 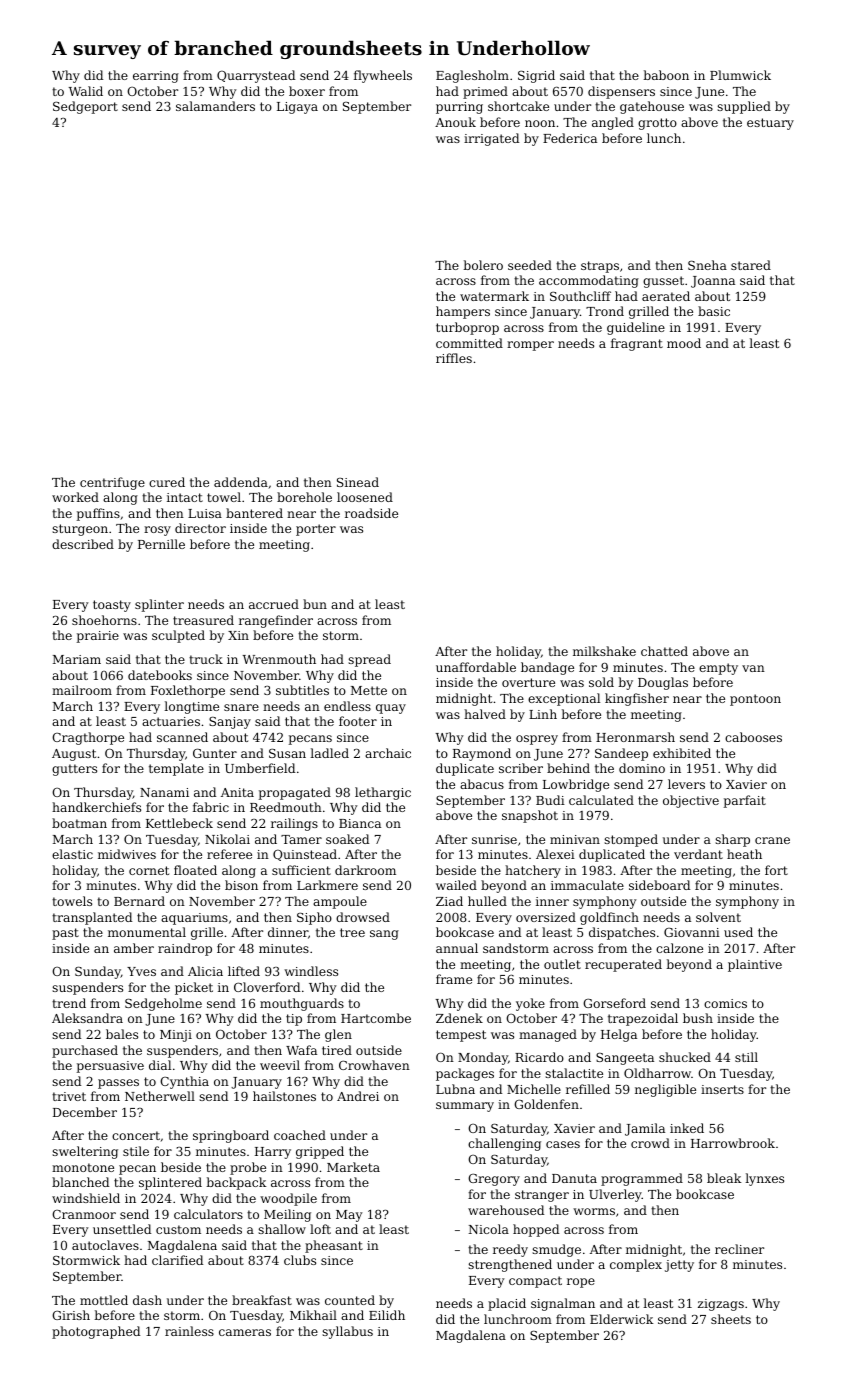 I want to click on Aleksandra, so click(x=87, y=1018).
